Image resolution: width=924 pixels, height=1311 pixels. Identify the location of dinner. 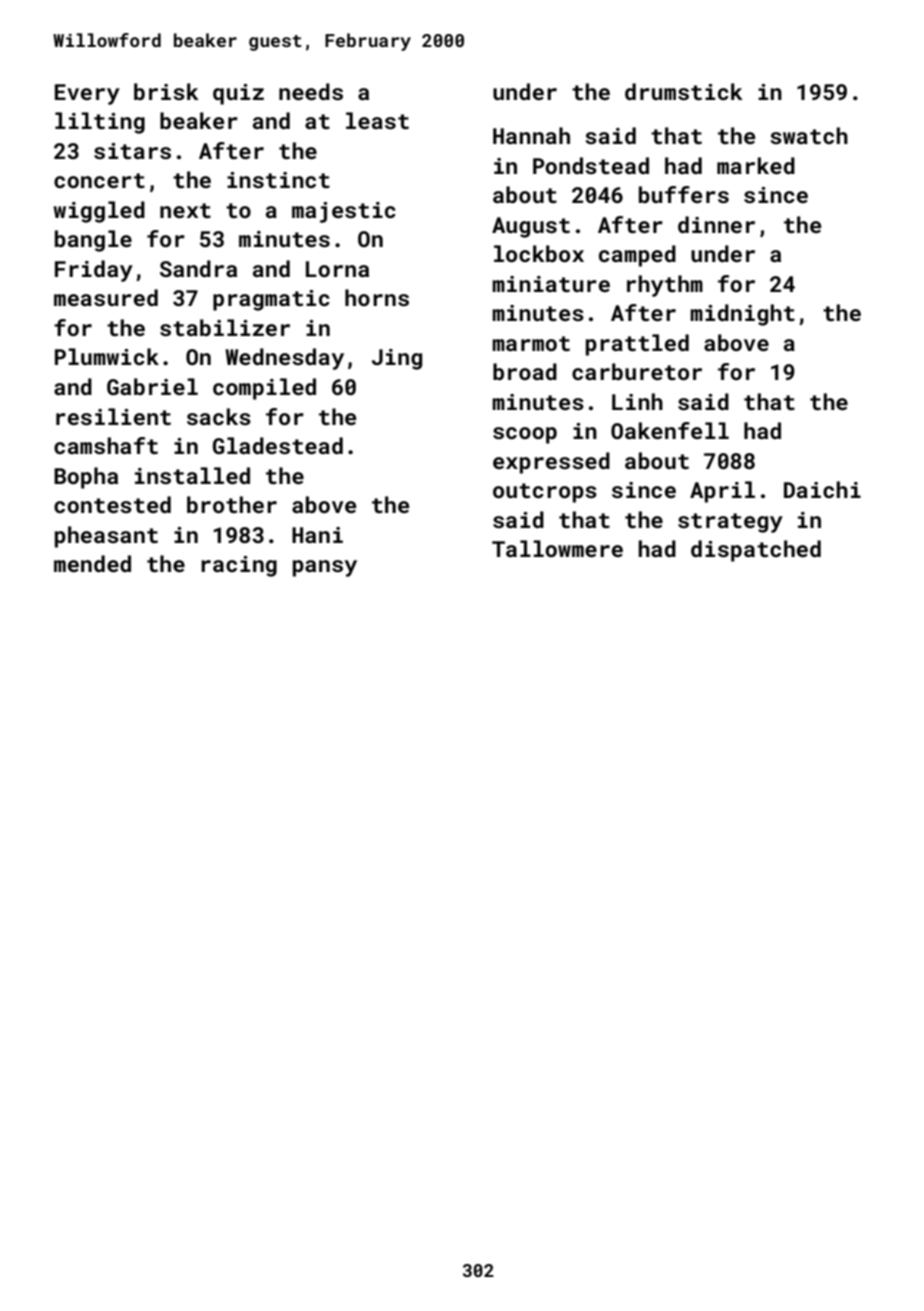
(716, 224).
